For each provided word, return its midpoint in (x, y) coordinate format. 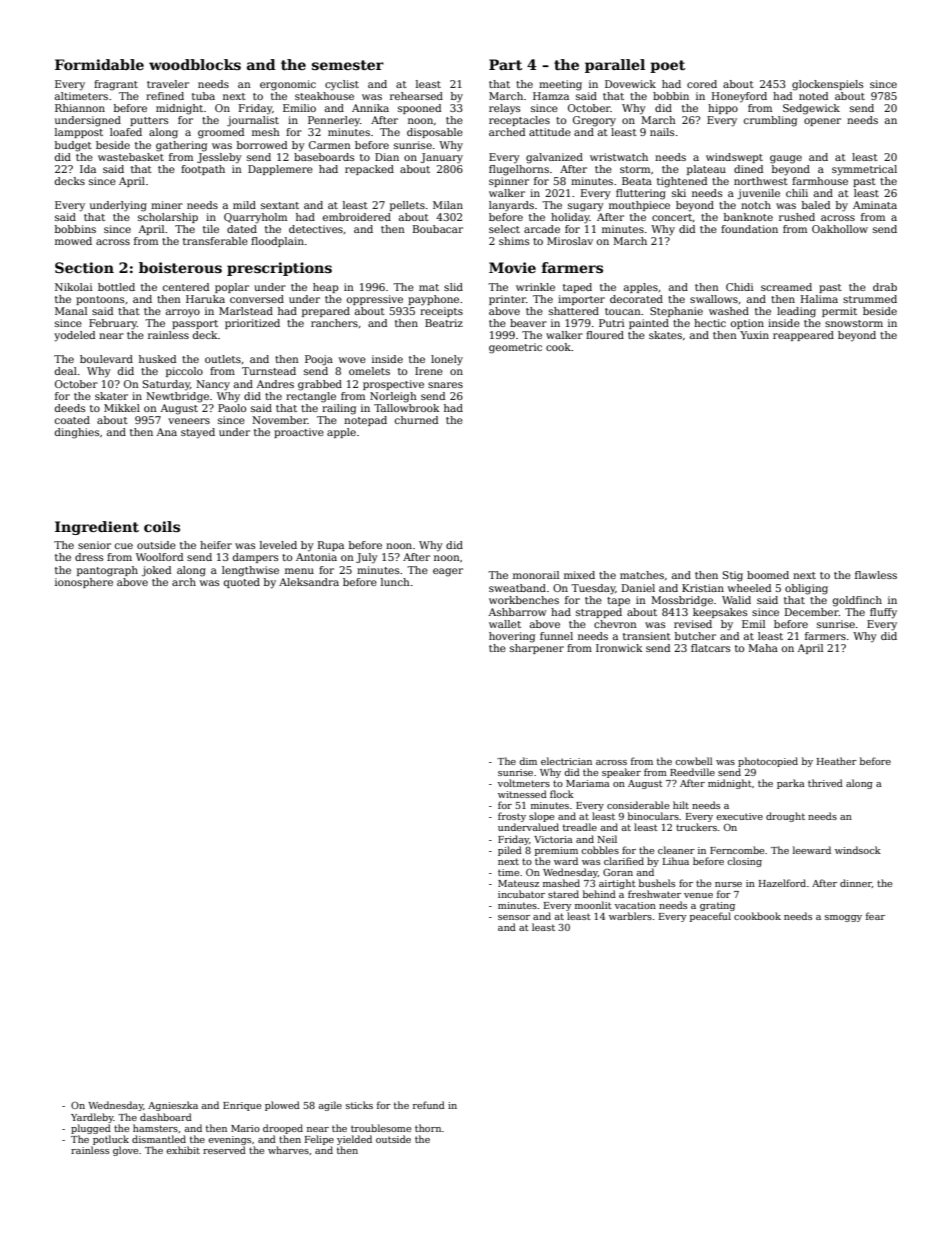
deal (66, 371)
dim (528, 761)
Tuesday (593, 589)
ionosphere (84, 583)
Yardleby (92, 1118)
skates (665, 335)
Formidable (99, 64)
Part (505, 64)
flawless (876, 575)
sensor (514, 917)
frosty (512, 817)
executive (739, 816)
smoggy (843, 918)
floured (605, 335)
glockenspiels (827, 85)
